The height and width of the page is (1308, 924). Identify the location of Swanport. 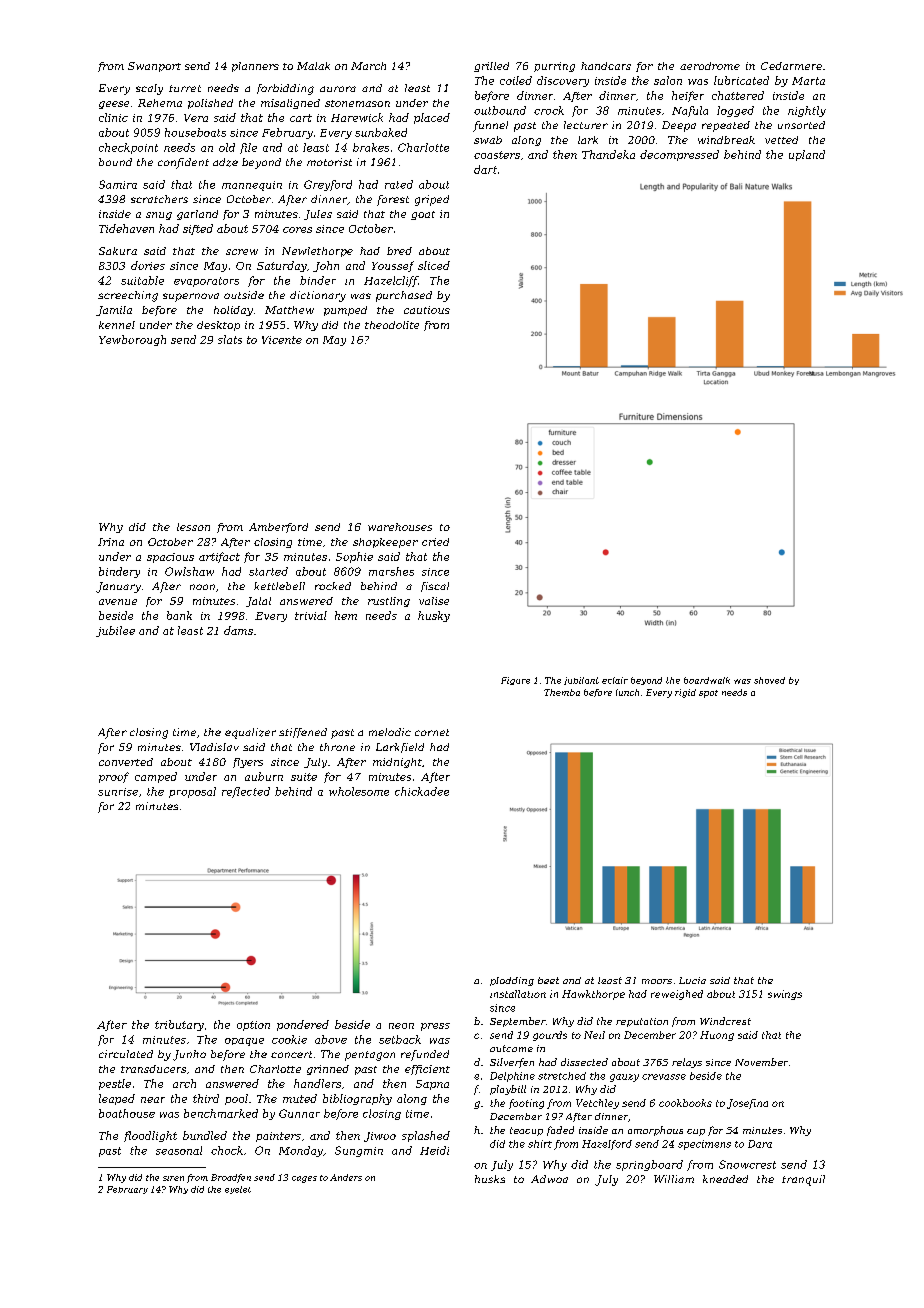
(154, 67).
